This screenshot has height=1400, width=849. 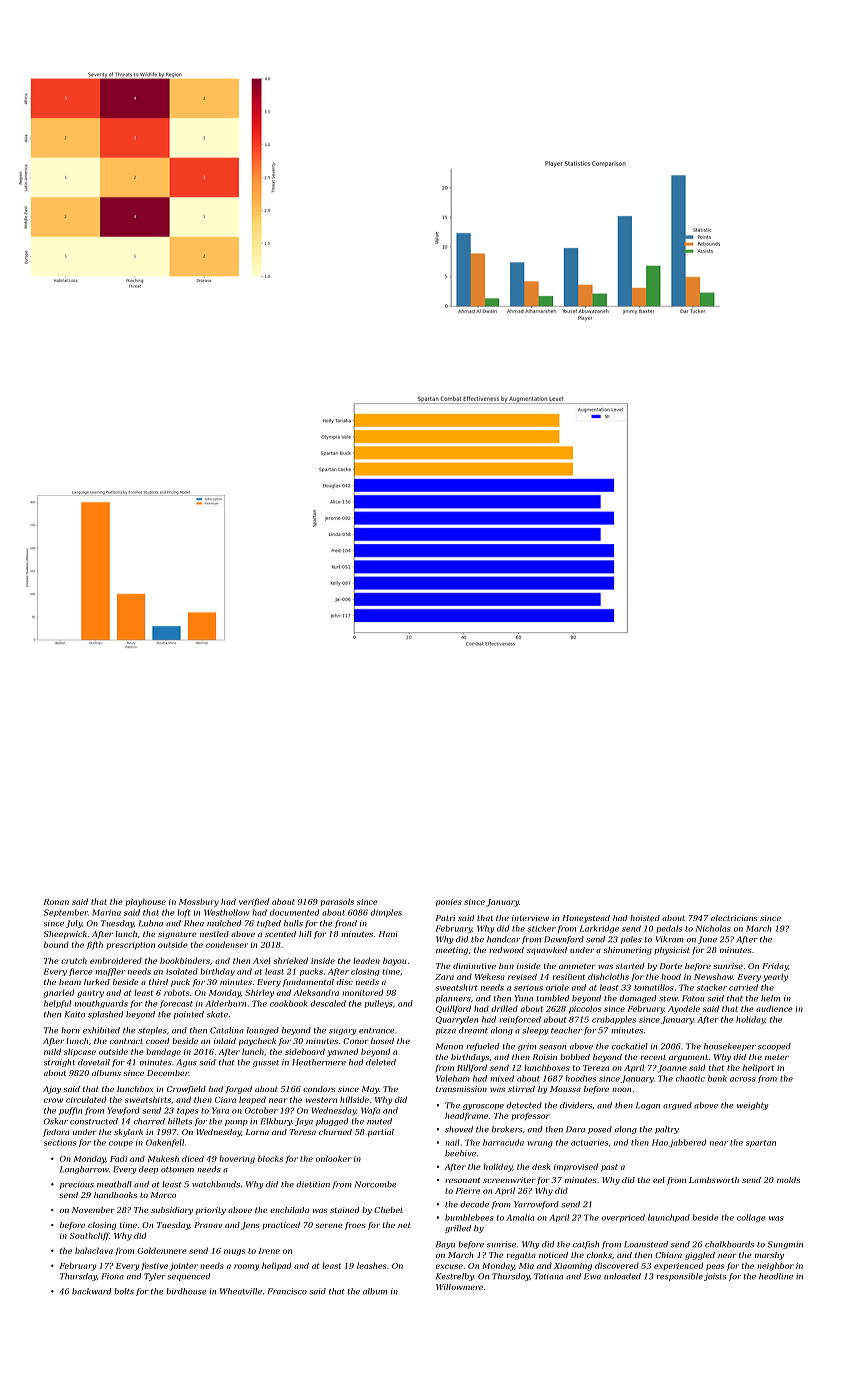 I want to click on Agus, so click(x=187, y=1063).
